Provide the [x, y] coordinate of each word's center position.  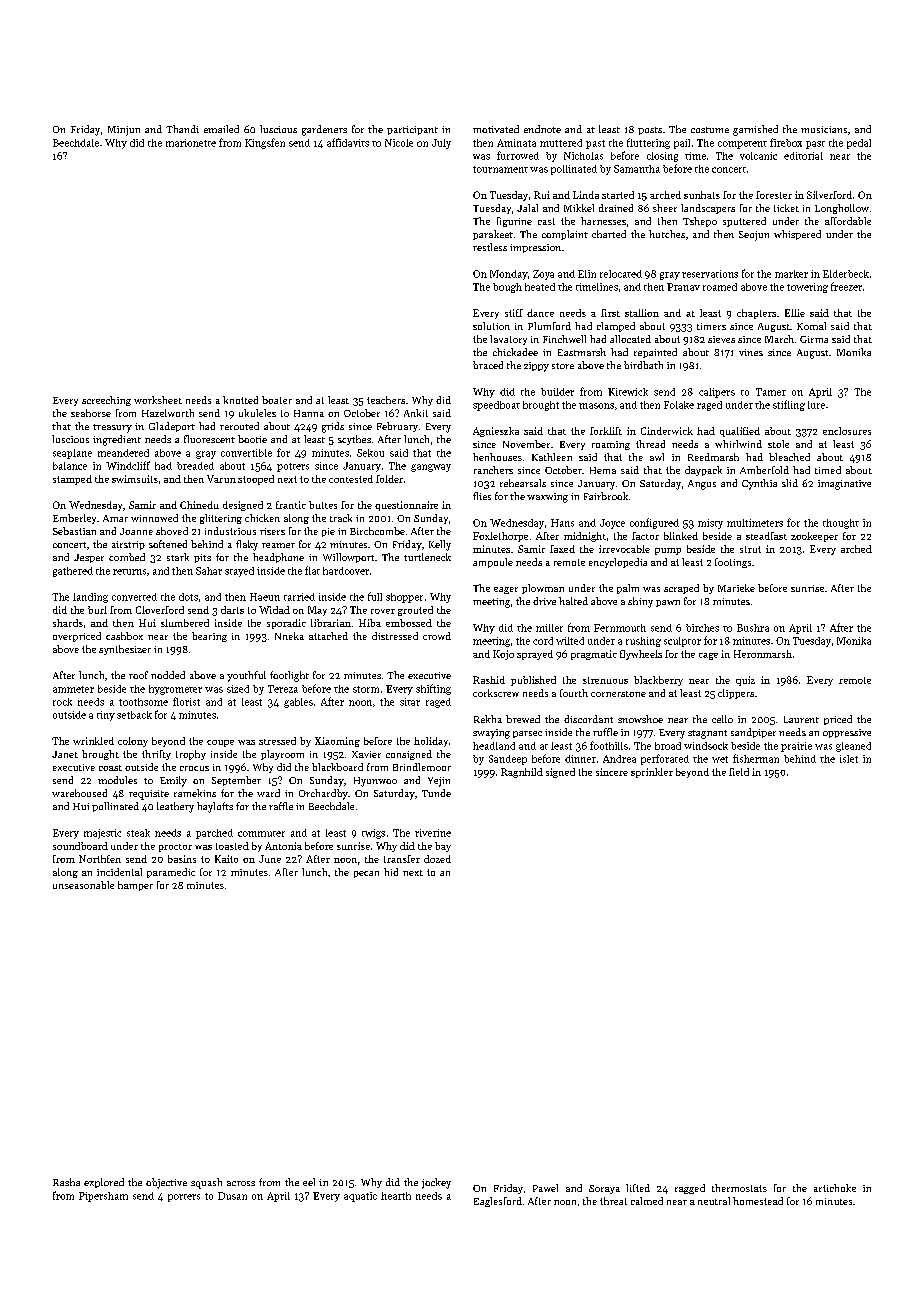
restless [490, 247]
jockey [436, 1183]
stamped [72, 480]
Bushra [753, 628]
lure [816, 405]
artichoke [835, 1188]
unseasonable [83, 885]
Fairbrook [606, 496]
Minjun [124, 131]
